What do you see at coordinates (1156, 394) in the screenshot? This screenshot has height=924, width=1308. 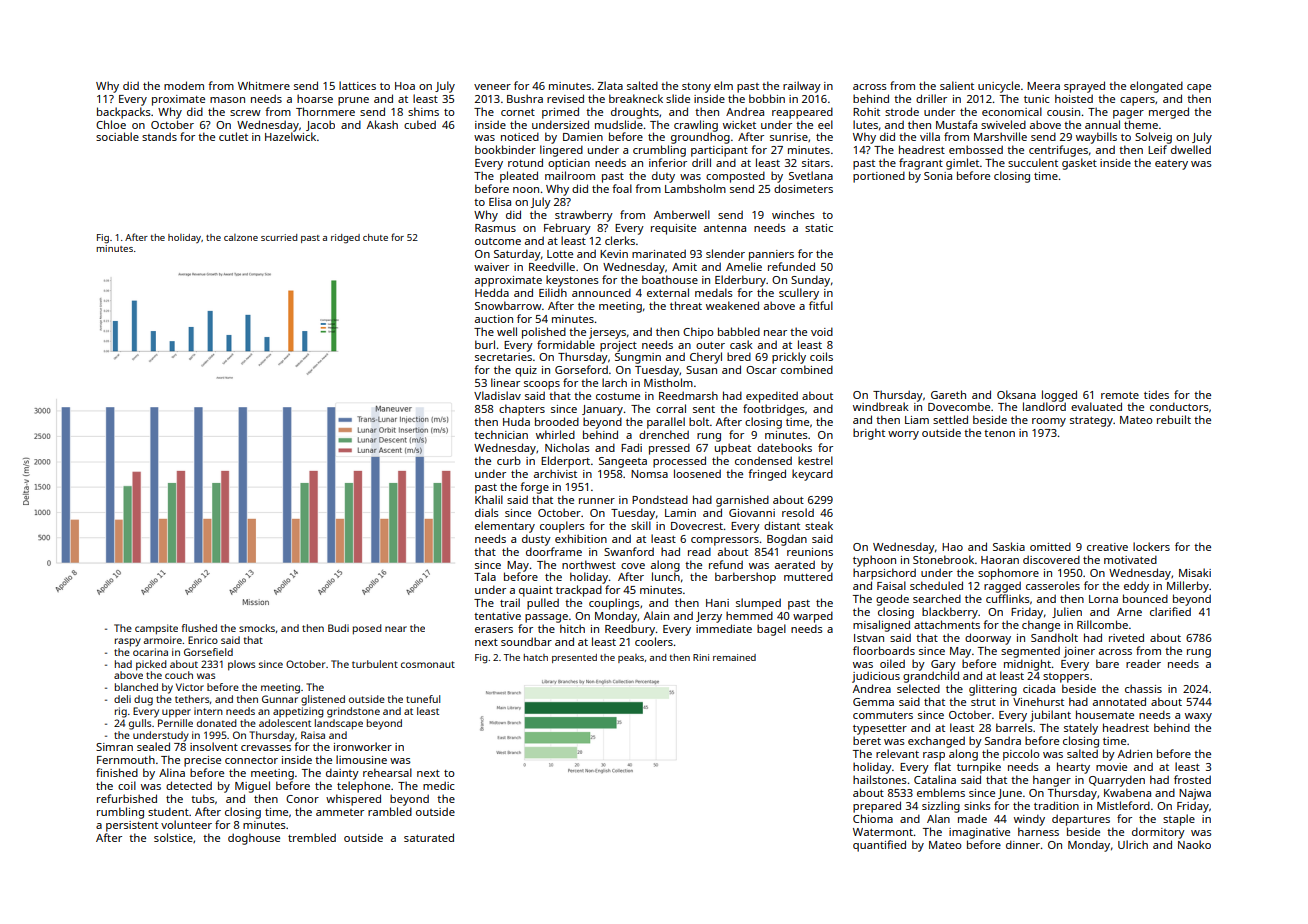 I see `tides` at bounding box center [1156, 394].
